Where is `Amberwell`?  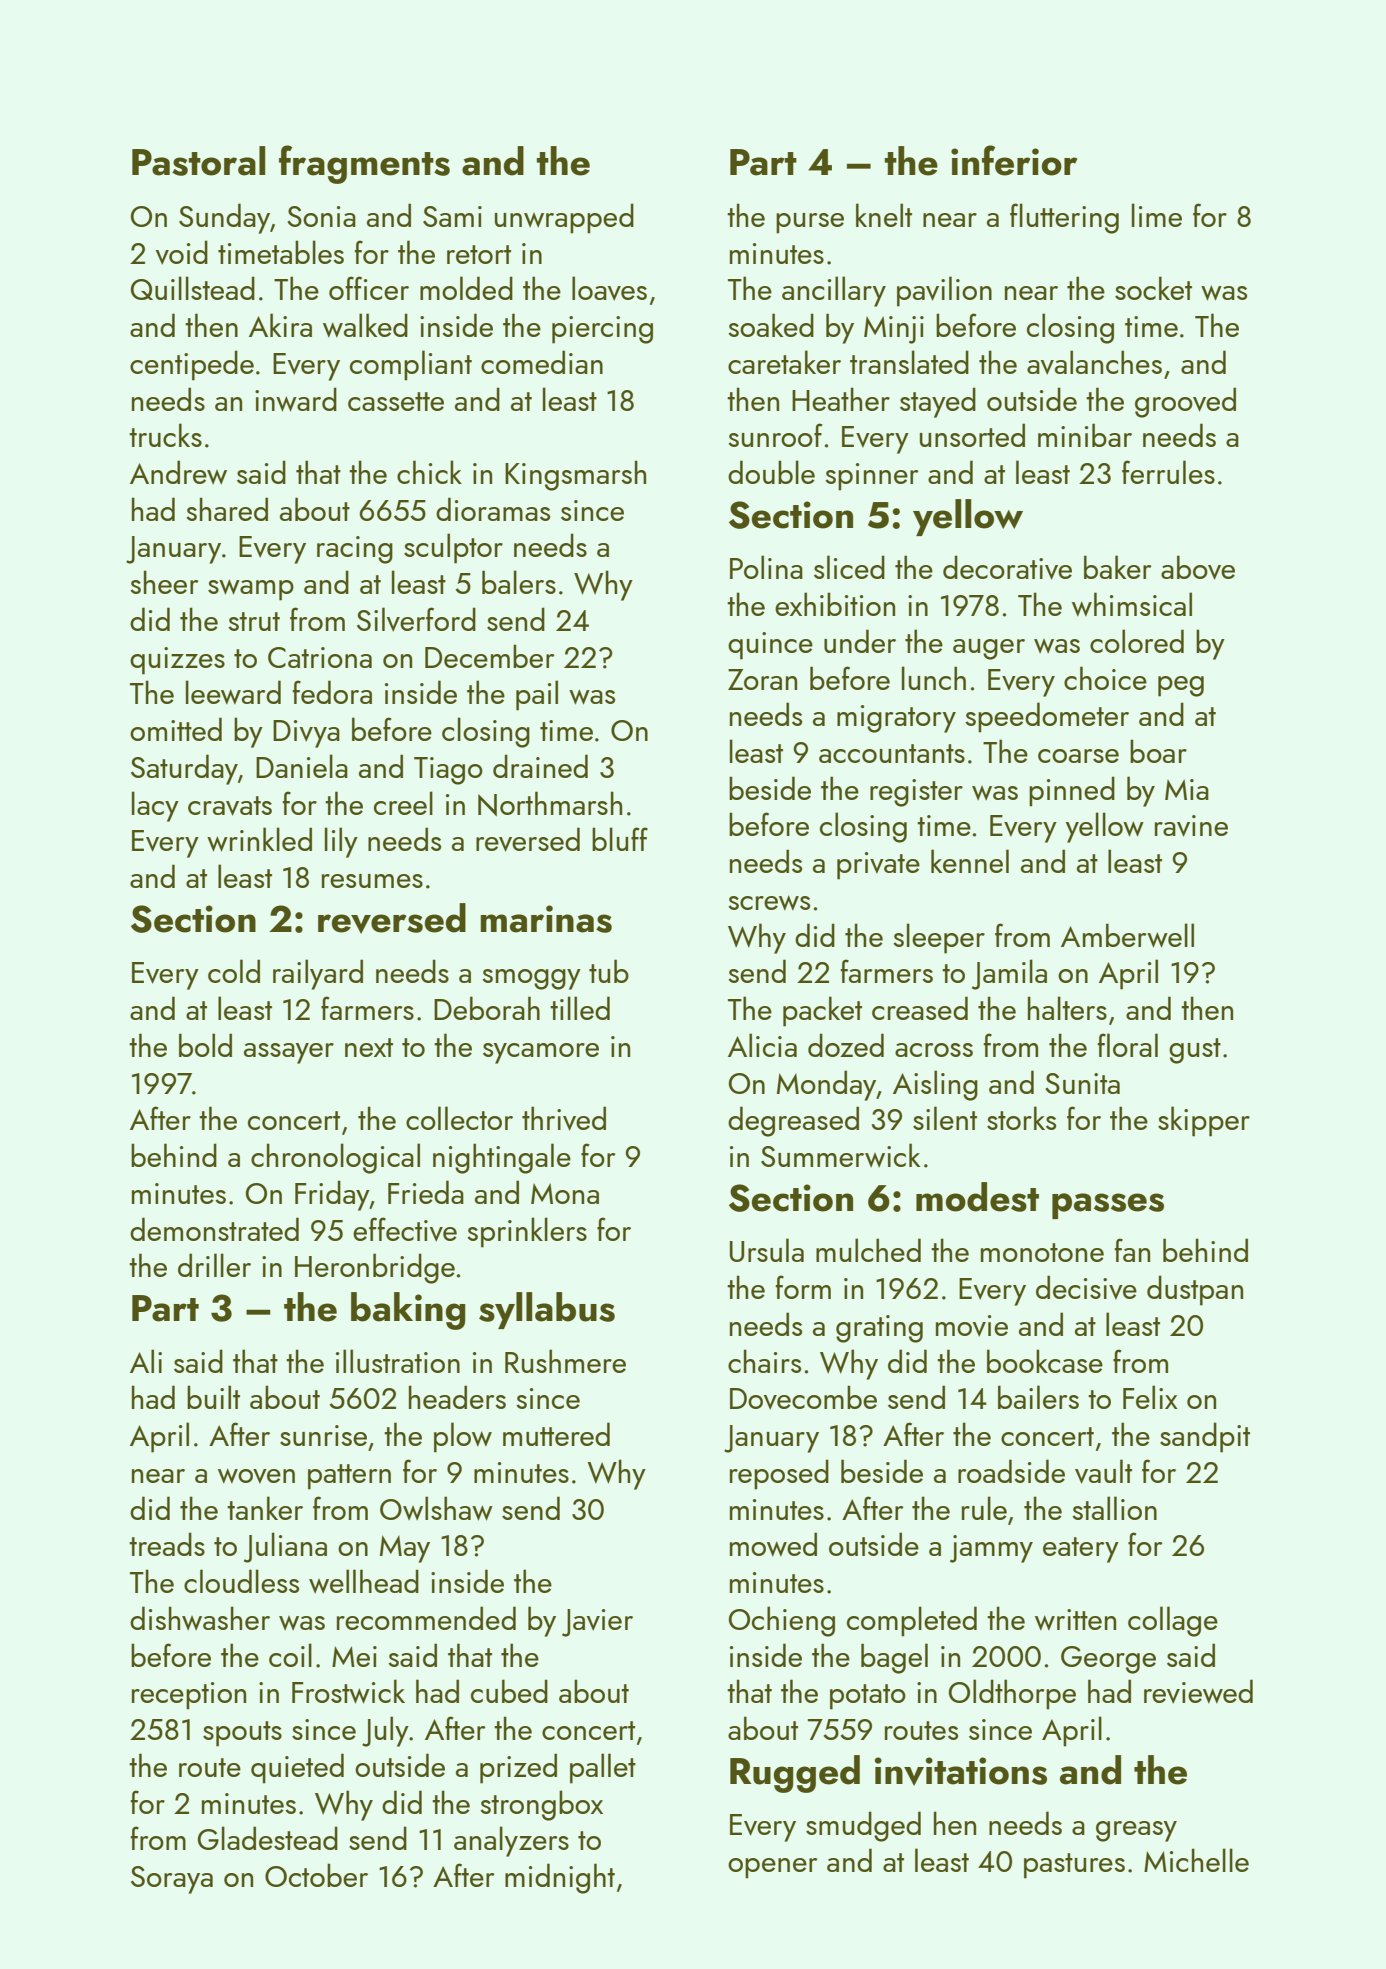
Amberwell is located at coordinates (1127, 935).
